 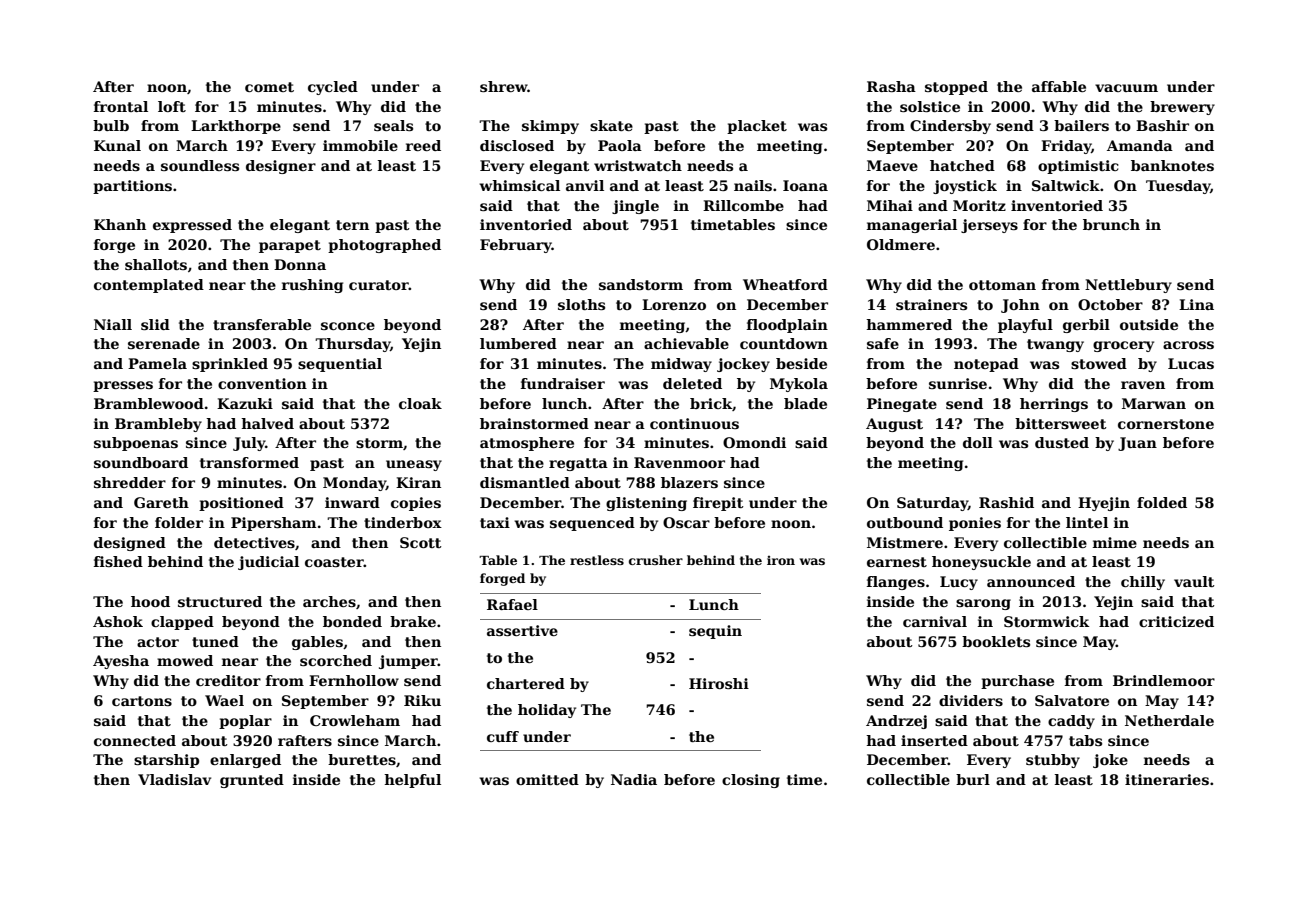 What do you see at coordinates (504, 86) in the screenshot?
I see `shrew` at bounding box center [504, 86].
